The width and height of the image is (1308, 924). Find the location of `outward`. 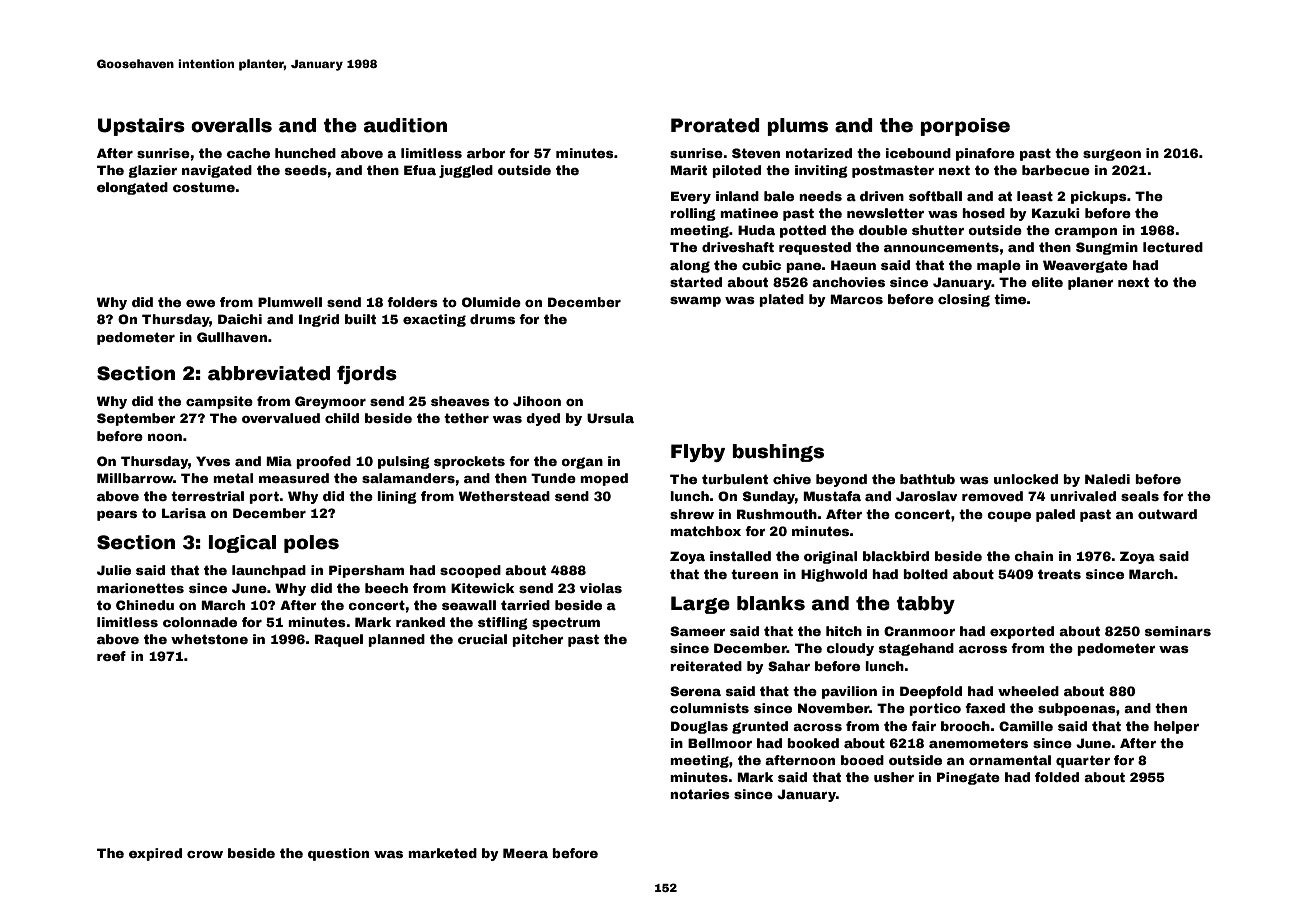

outward is located at coordinates (1167, 514).
